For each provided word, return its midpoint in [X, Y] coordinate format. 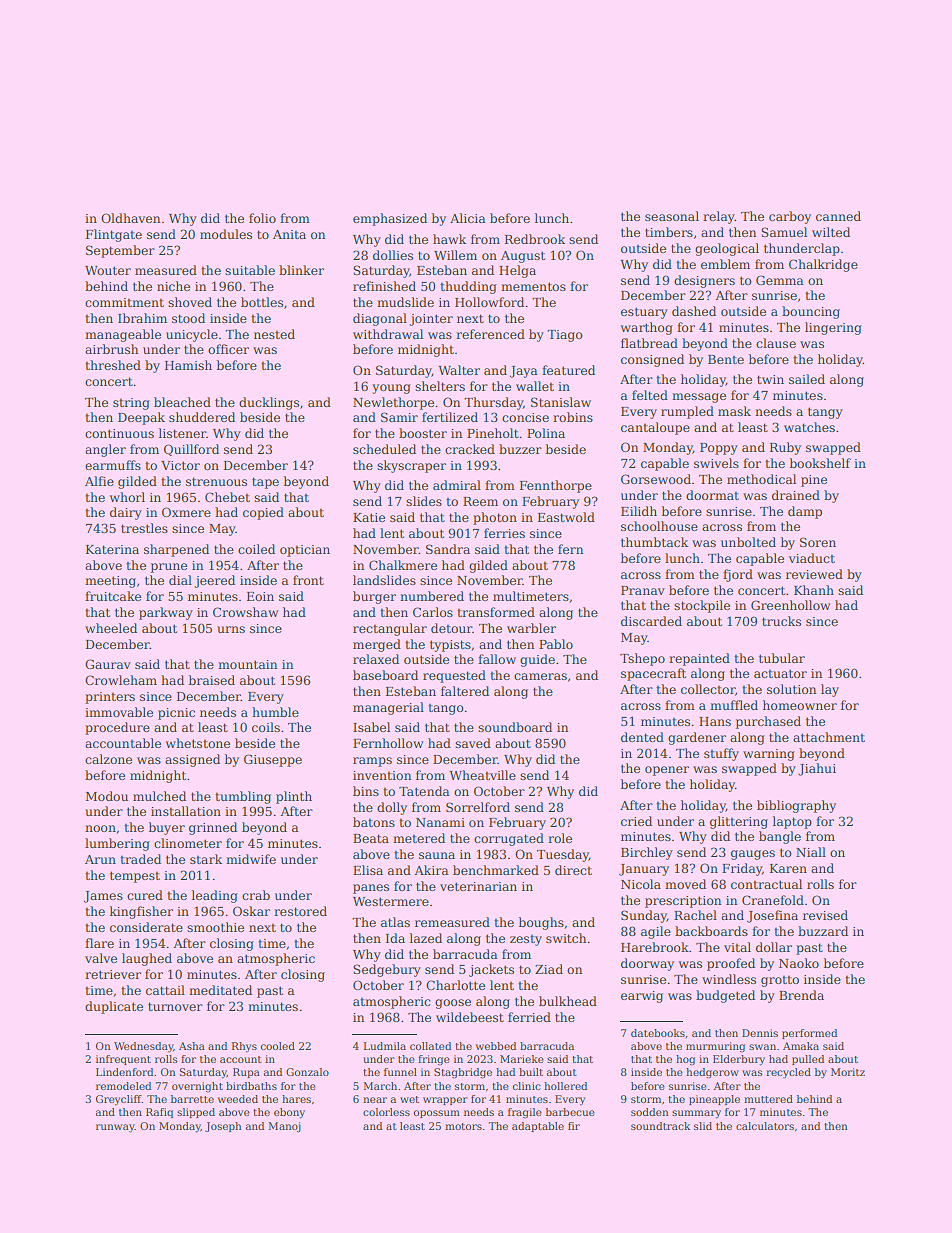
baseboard [385, 675]
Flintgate [114, 235]
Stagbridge [463, 1073]
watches [809, 427]
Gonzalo [307, 1072]
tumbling [243, 797]
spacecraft [653, 674]
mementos [533, 286]
